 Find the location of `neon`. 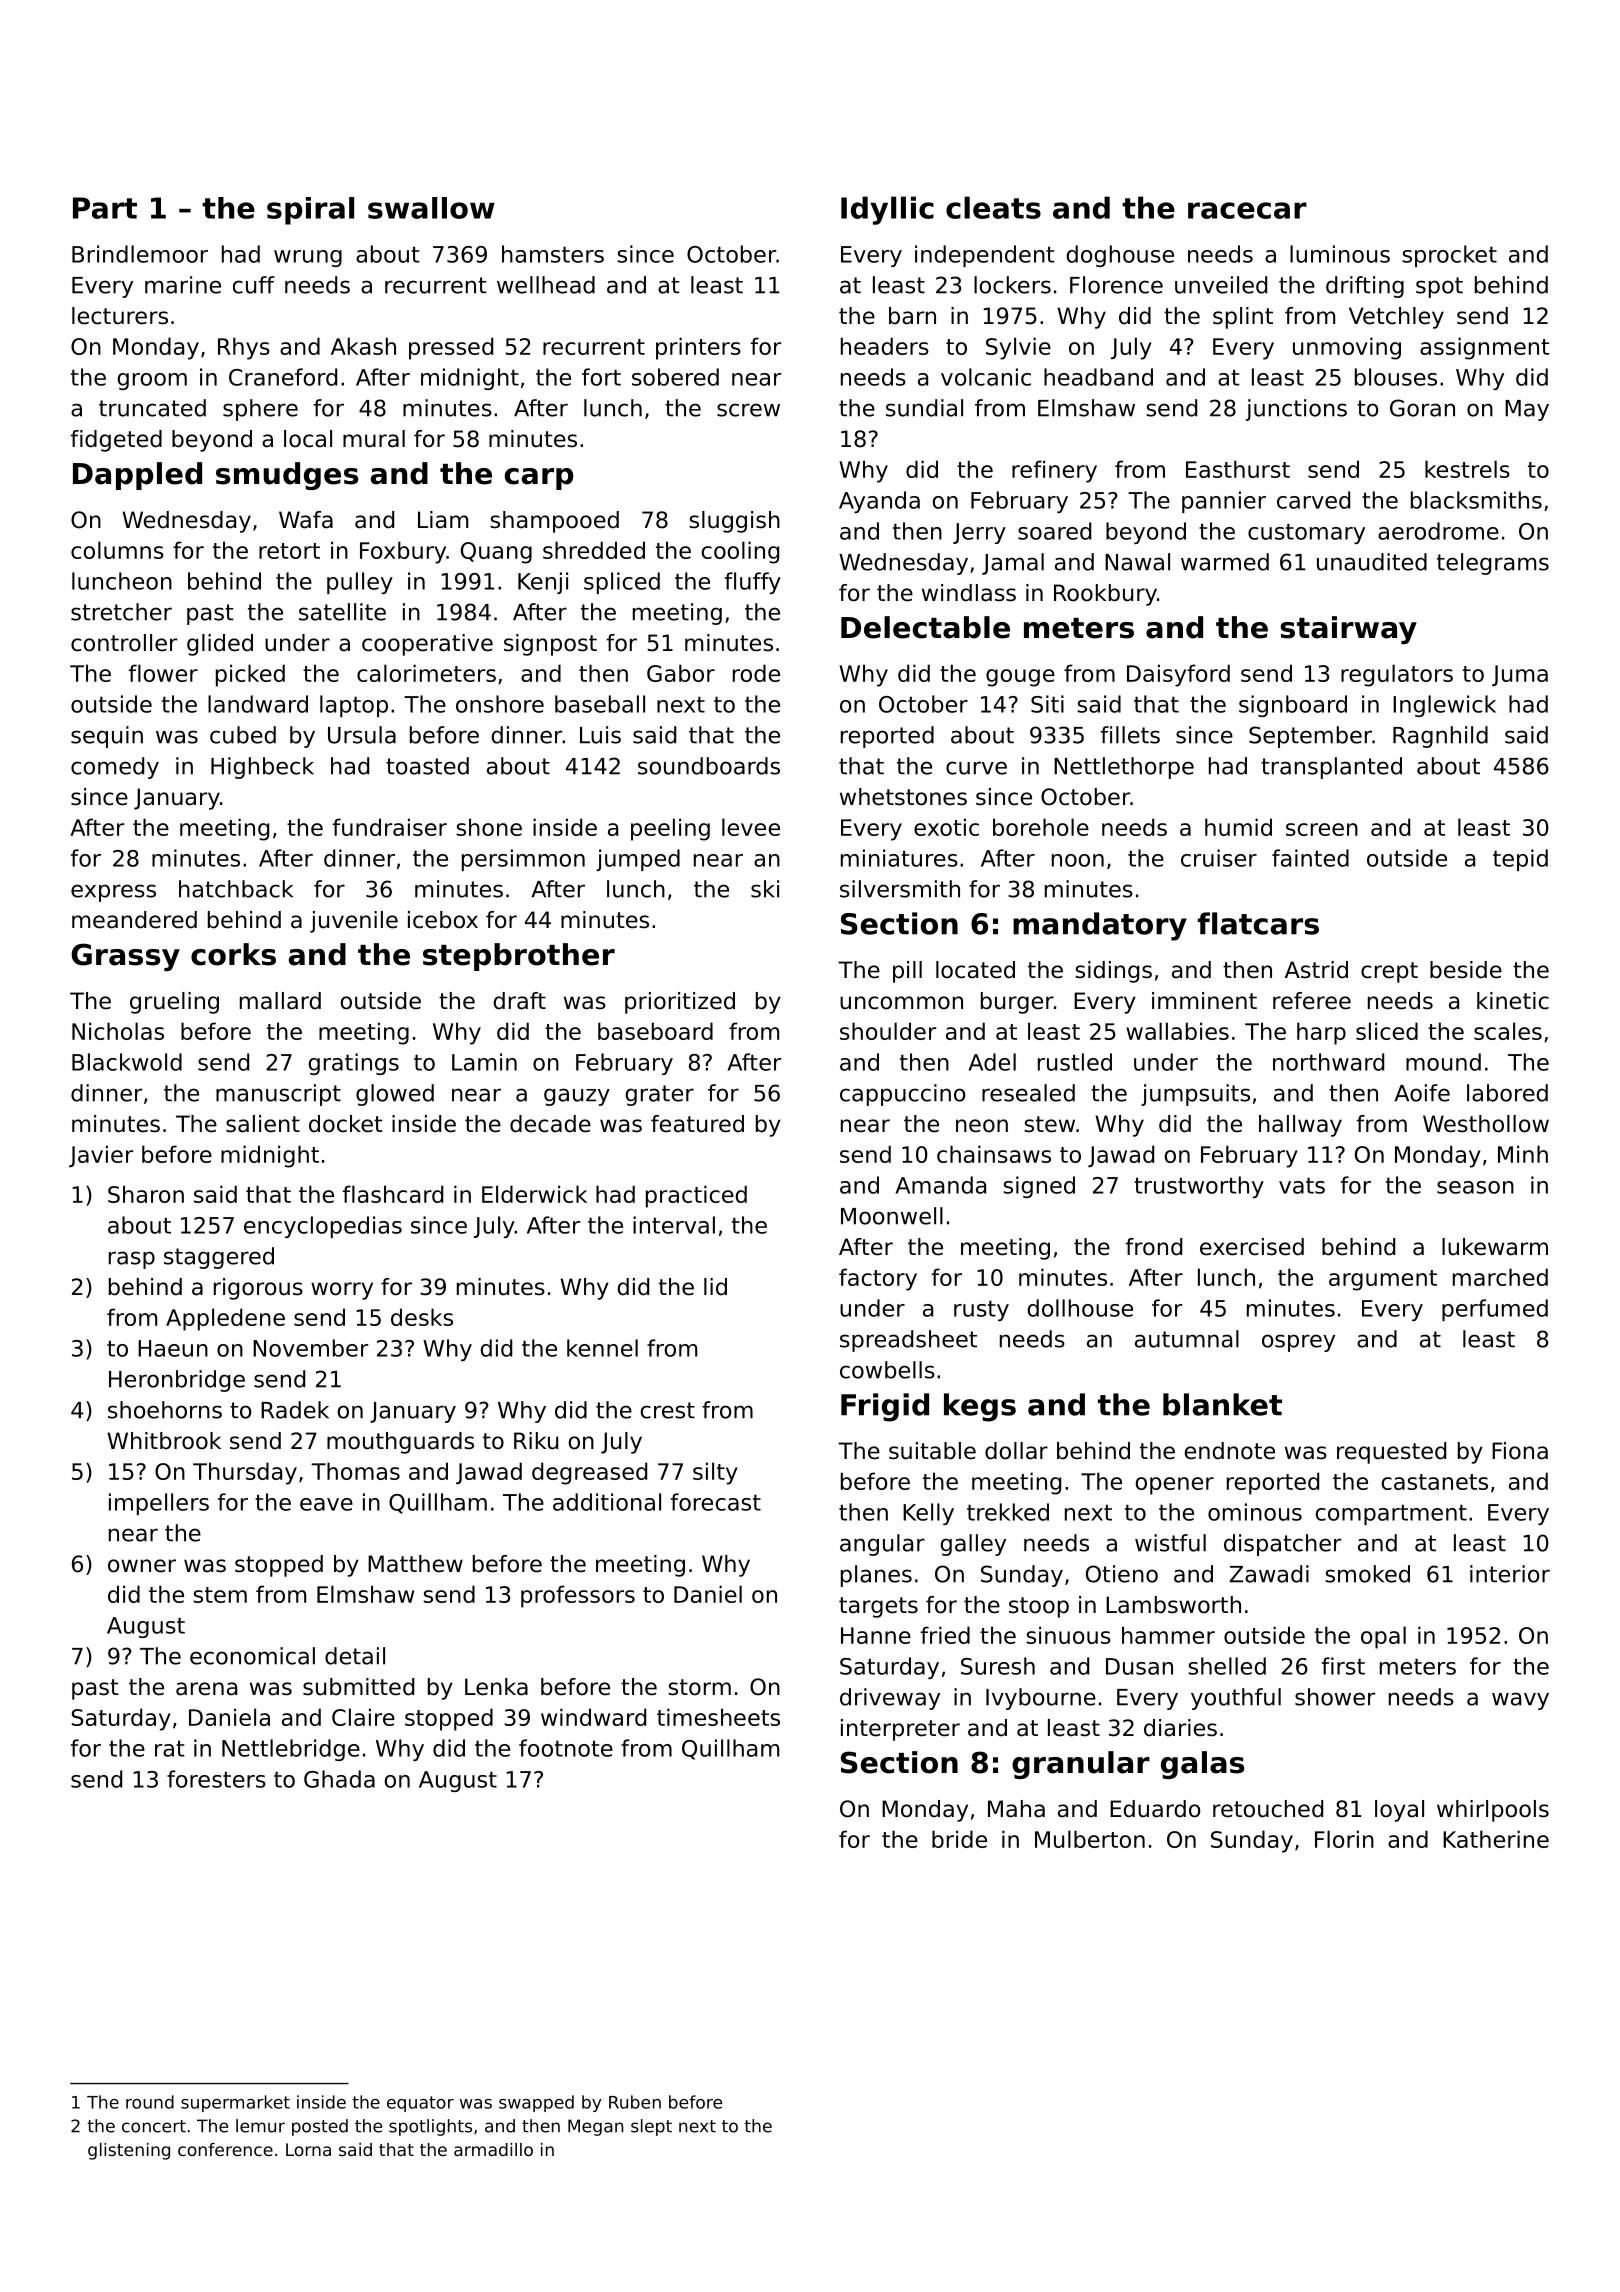

neon is located at coordinates (982, 1126).
